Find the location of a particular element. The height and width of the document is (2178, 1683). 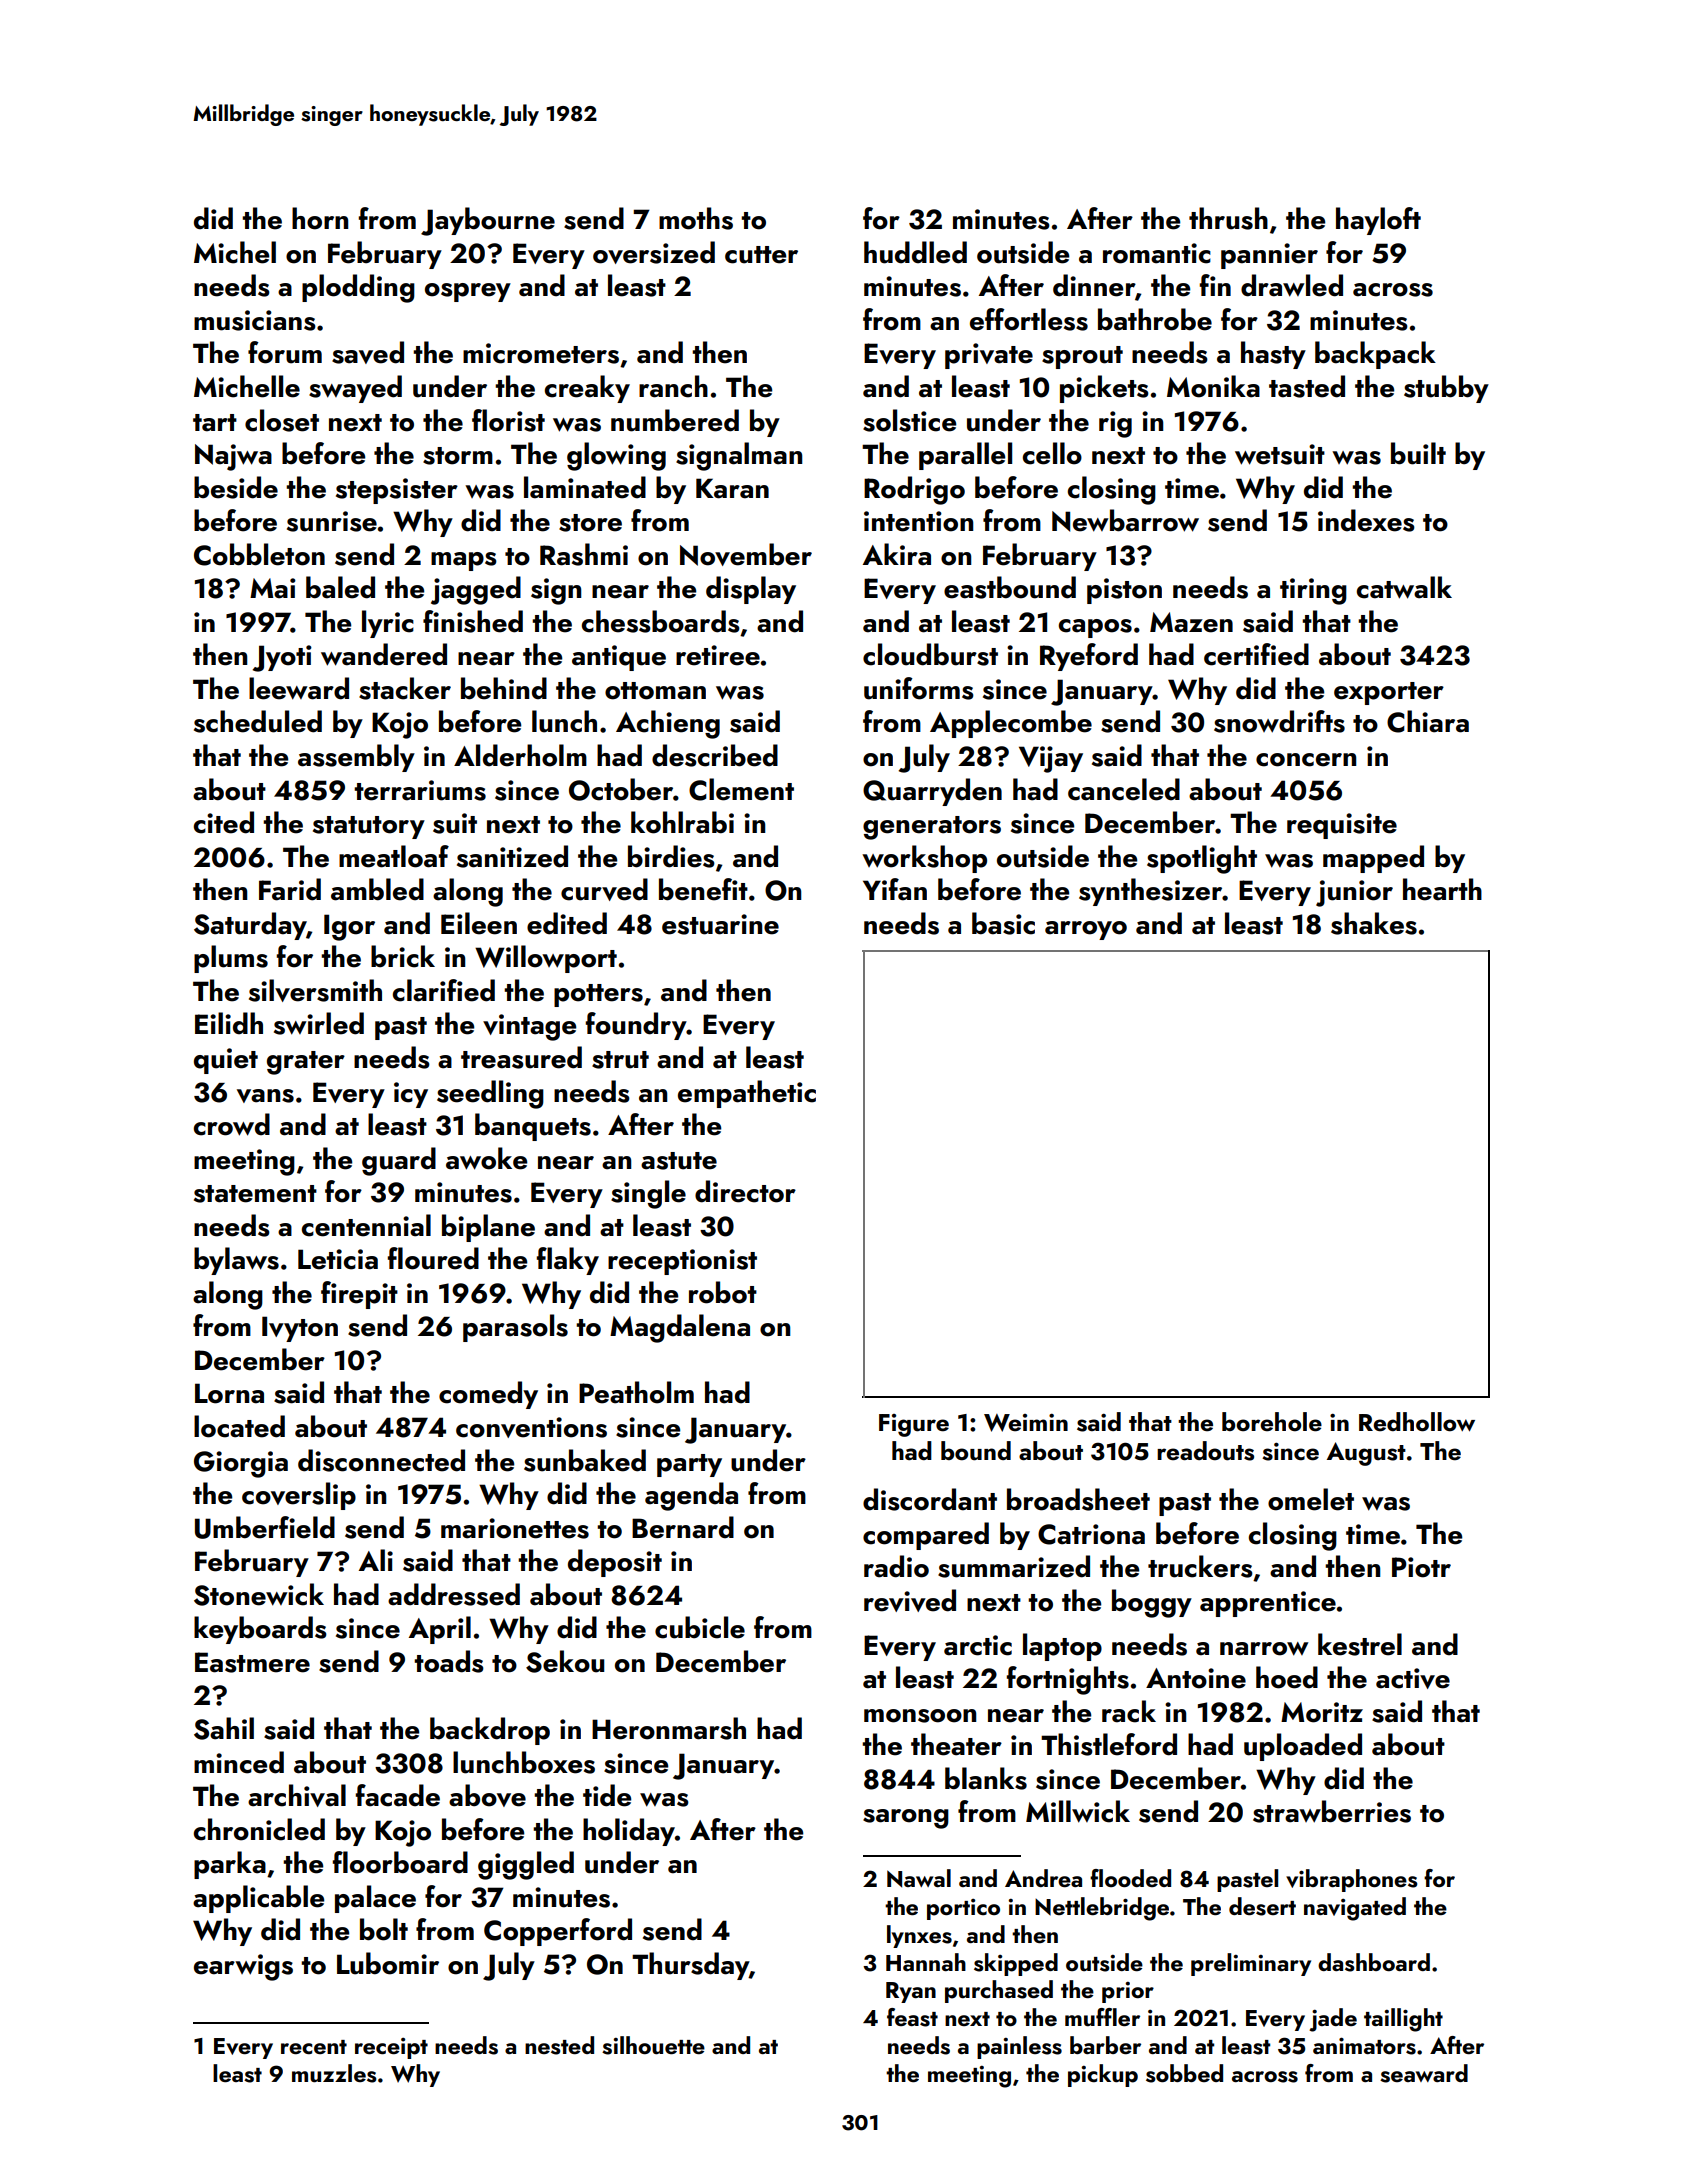

purchased is located at coordinates (999, 1991).
